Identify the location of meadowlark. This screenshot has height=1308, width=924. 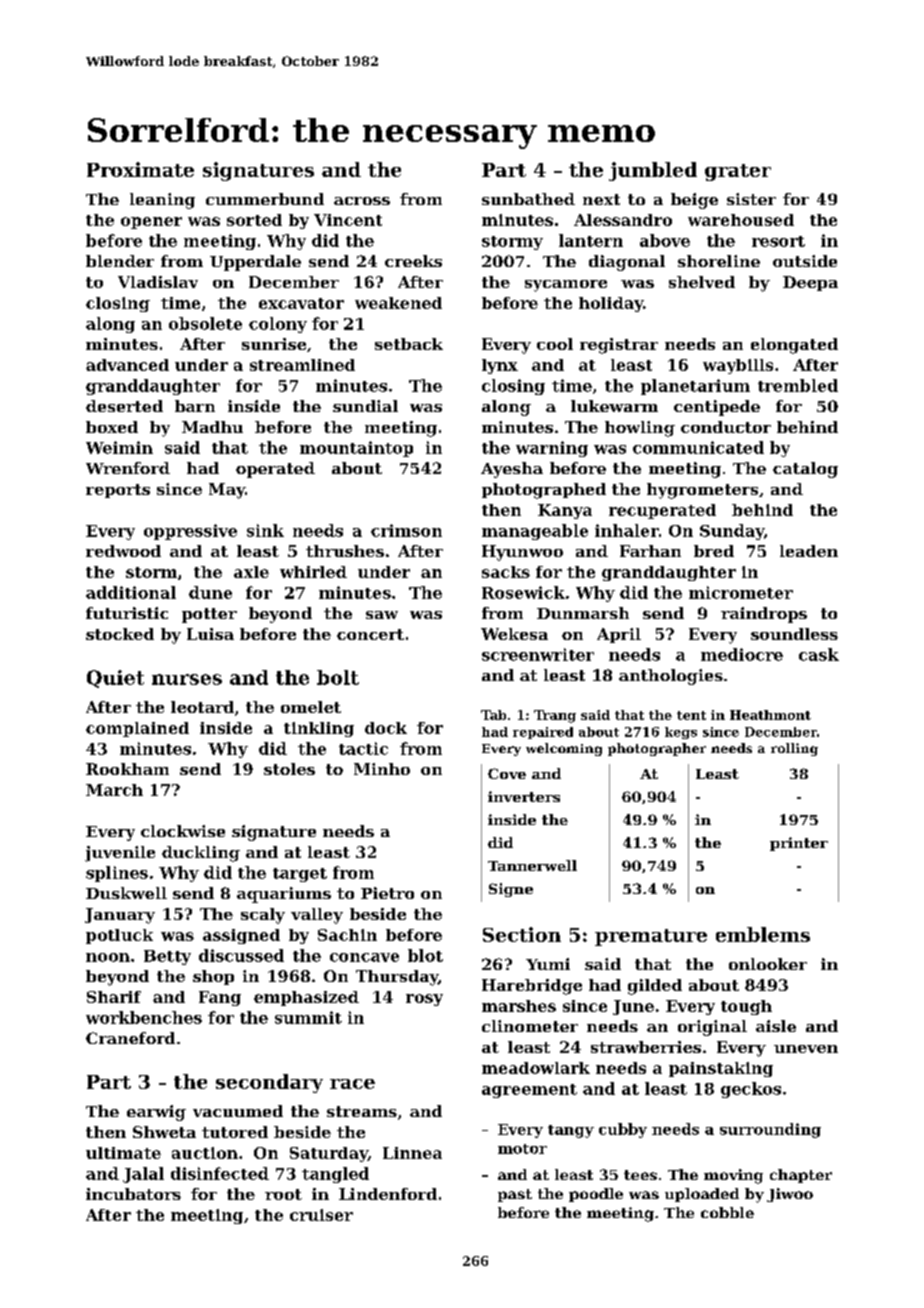
(536, 1068).
